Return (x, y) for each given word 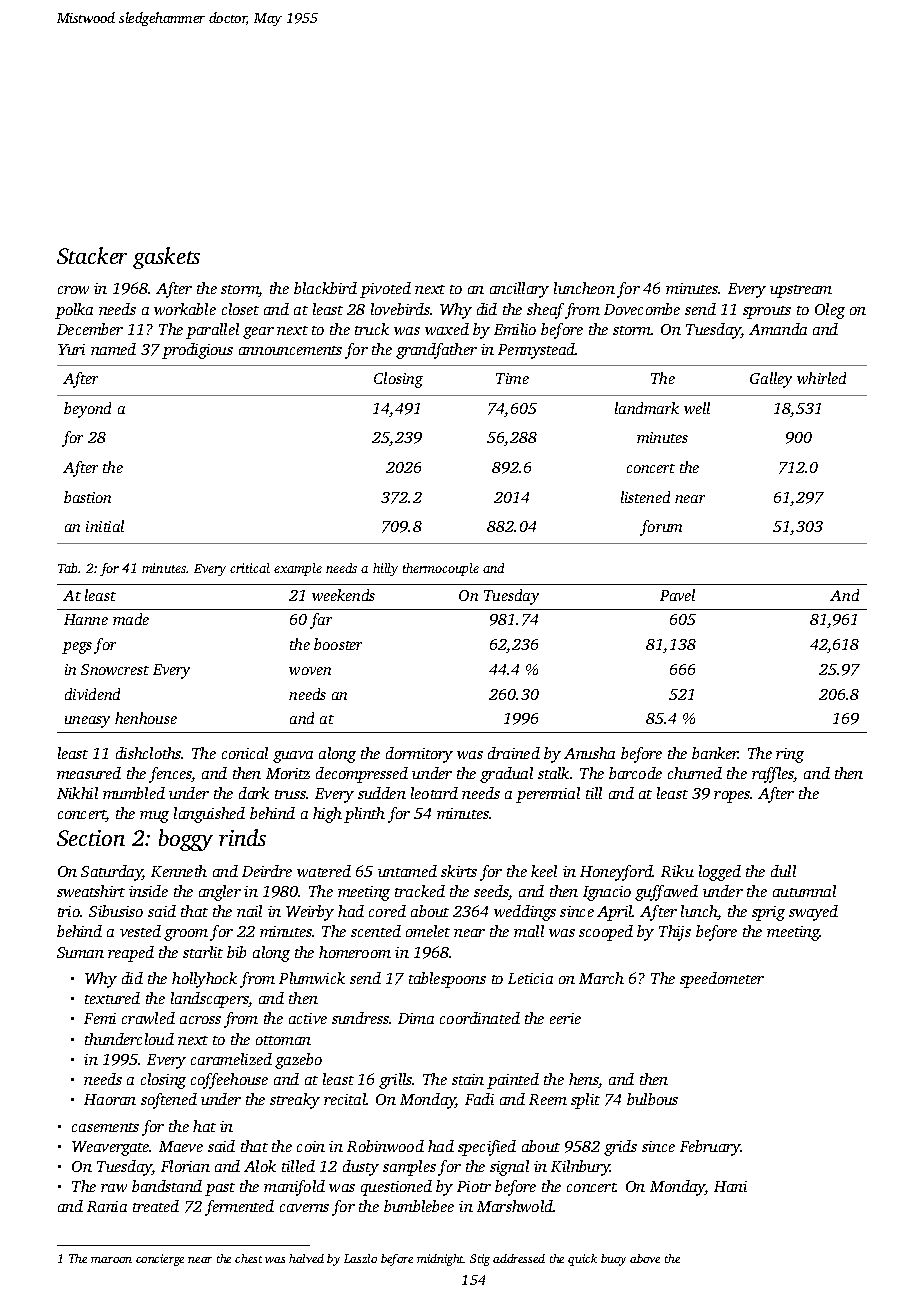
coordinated (480, 1018)
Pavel (677, 595)
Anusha (589, 753)
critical (250, 568)
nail (249, 911)
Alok (260, 1166)
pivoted (385, 290)
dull (783, 871)
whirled (821, 378)
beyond (87, 410)
